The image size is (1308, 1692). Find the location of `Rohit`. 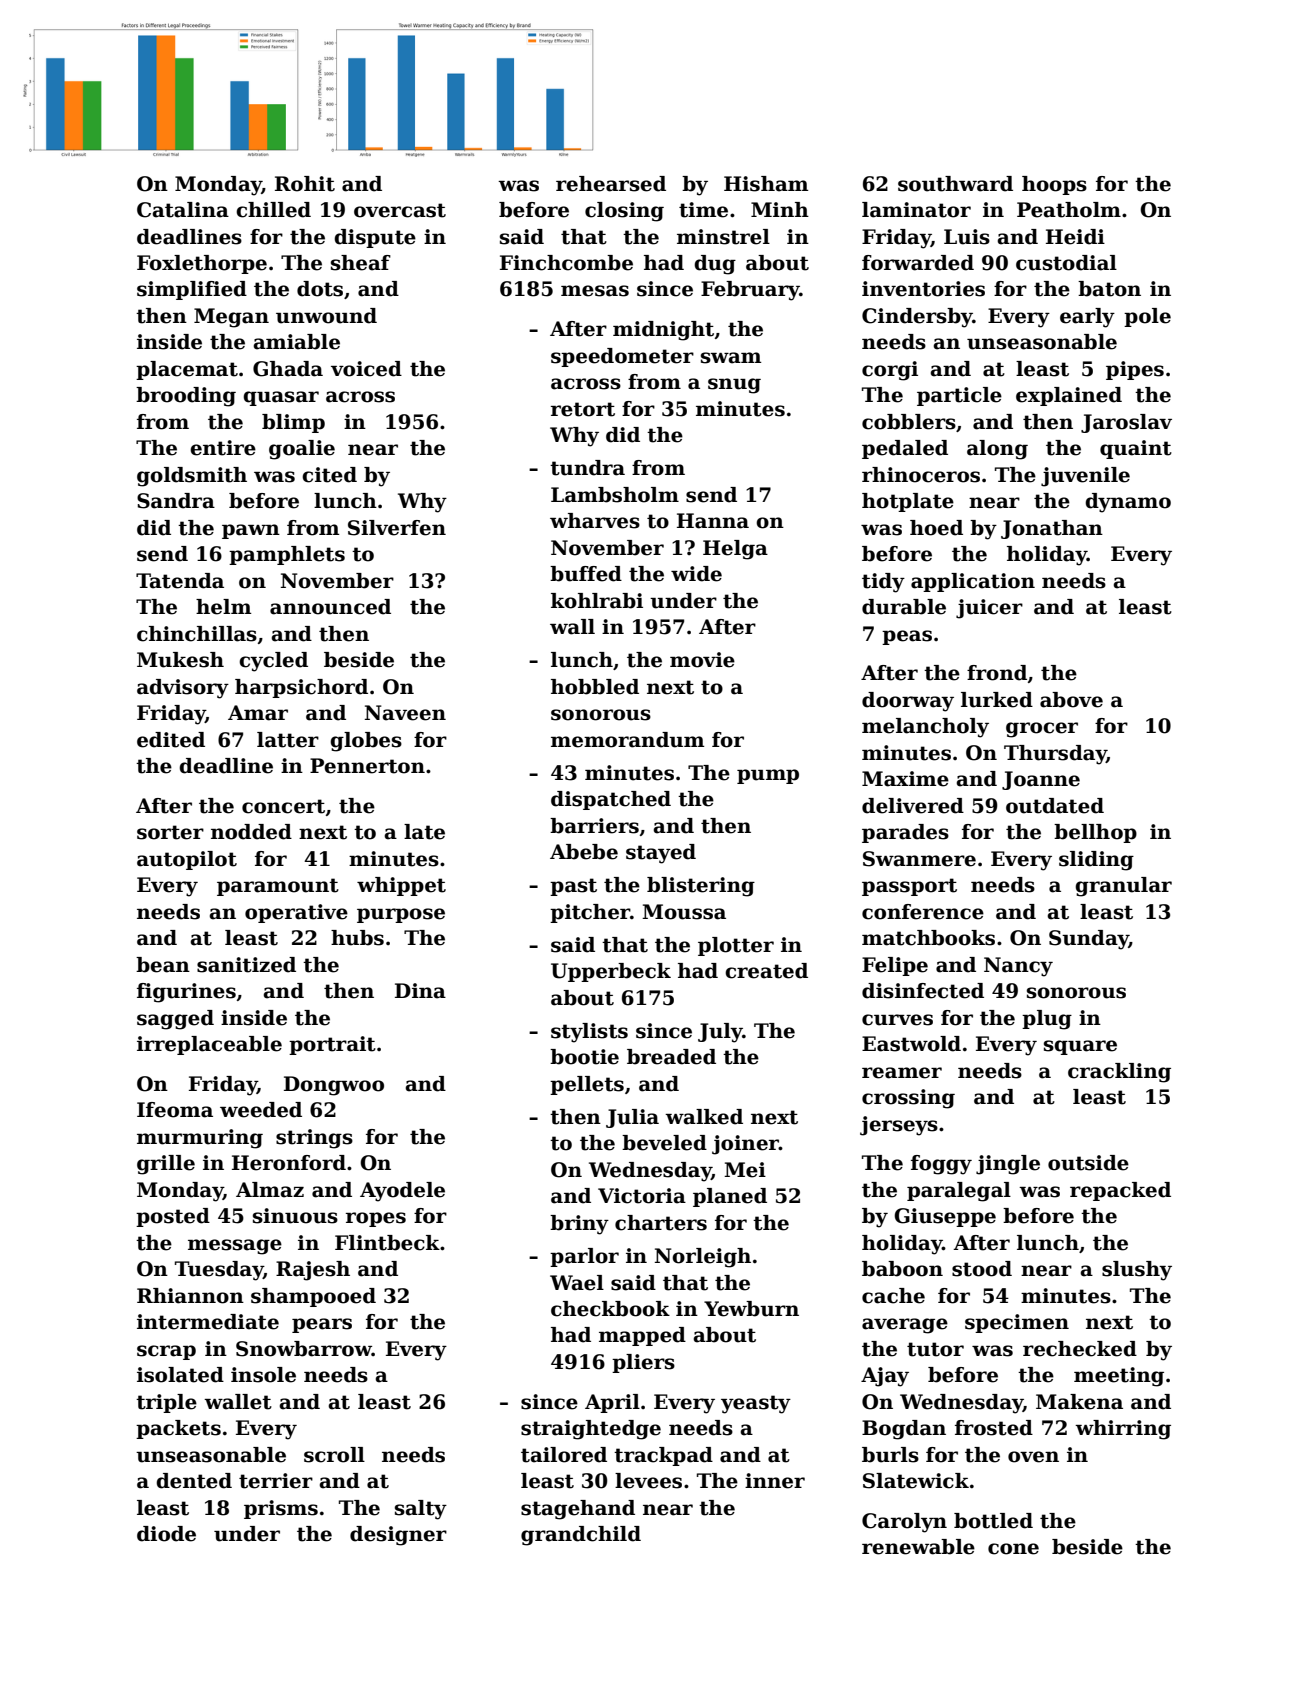

Rohit is located at coordinates (305, 184).
